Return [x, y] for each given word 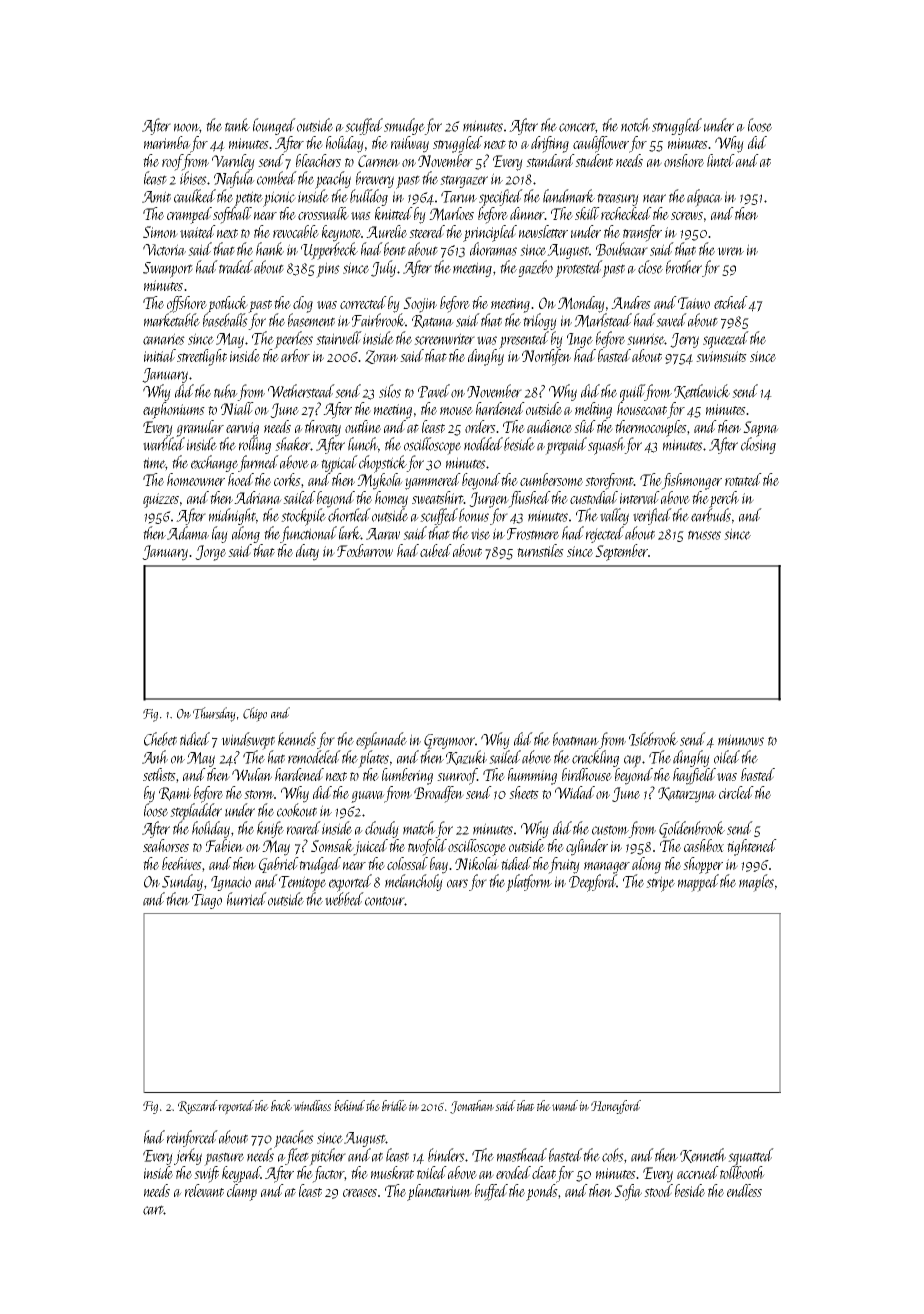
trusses [704, 535]
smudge [404, 126]
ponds [542, 1192]
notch [635, 125]
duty [307, 552]
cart [153, 1210]
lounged [274, 126]
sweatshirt [438, 497]
